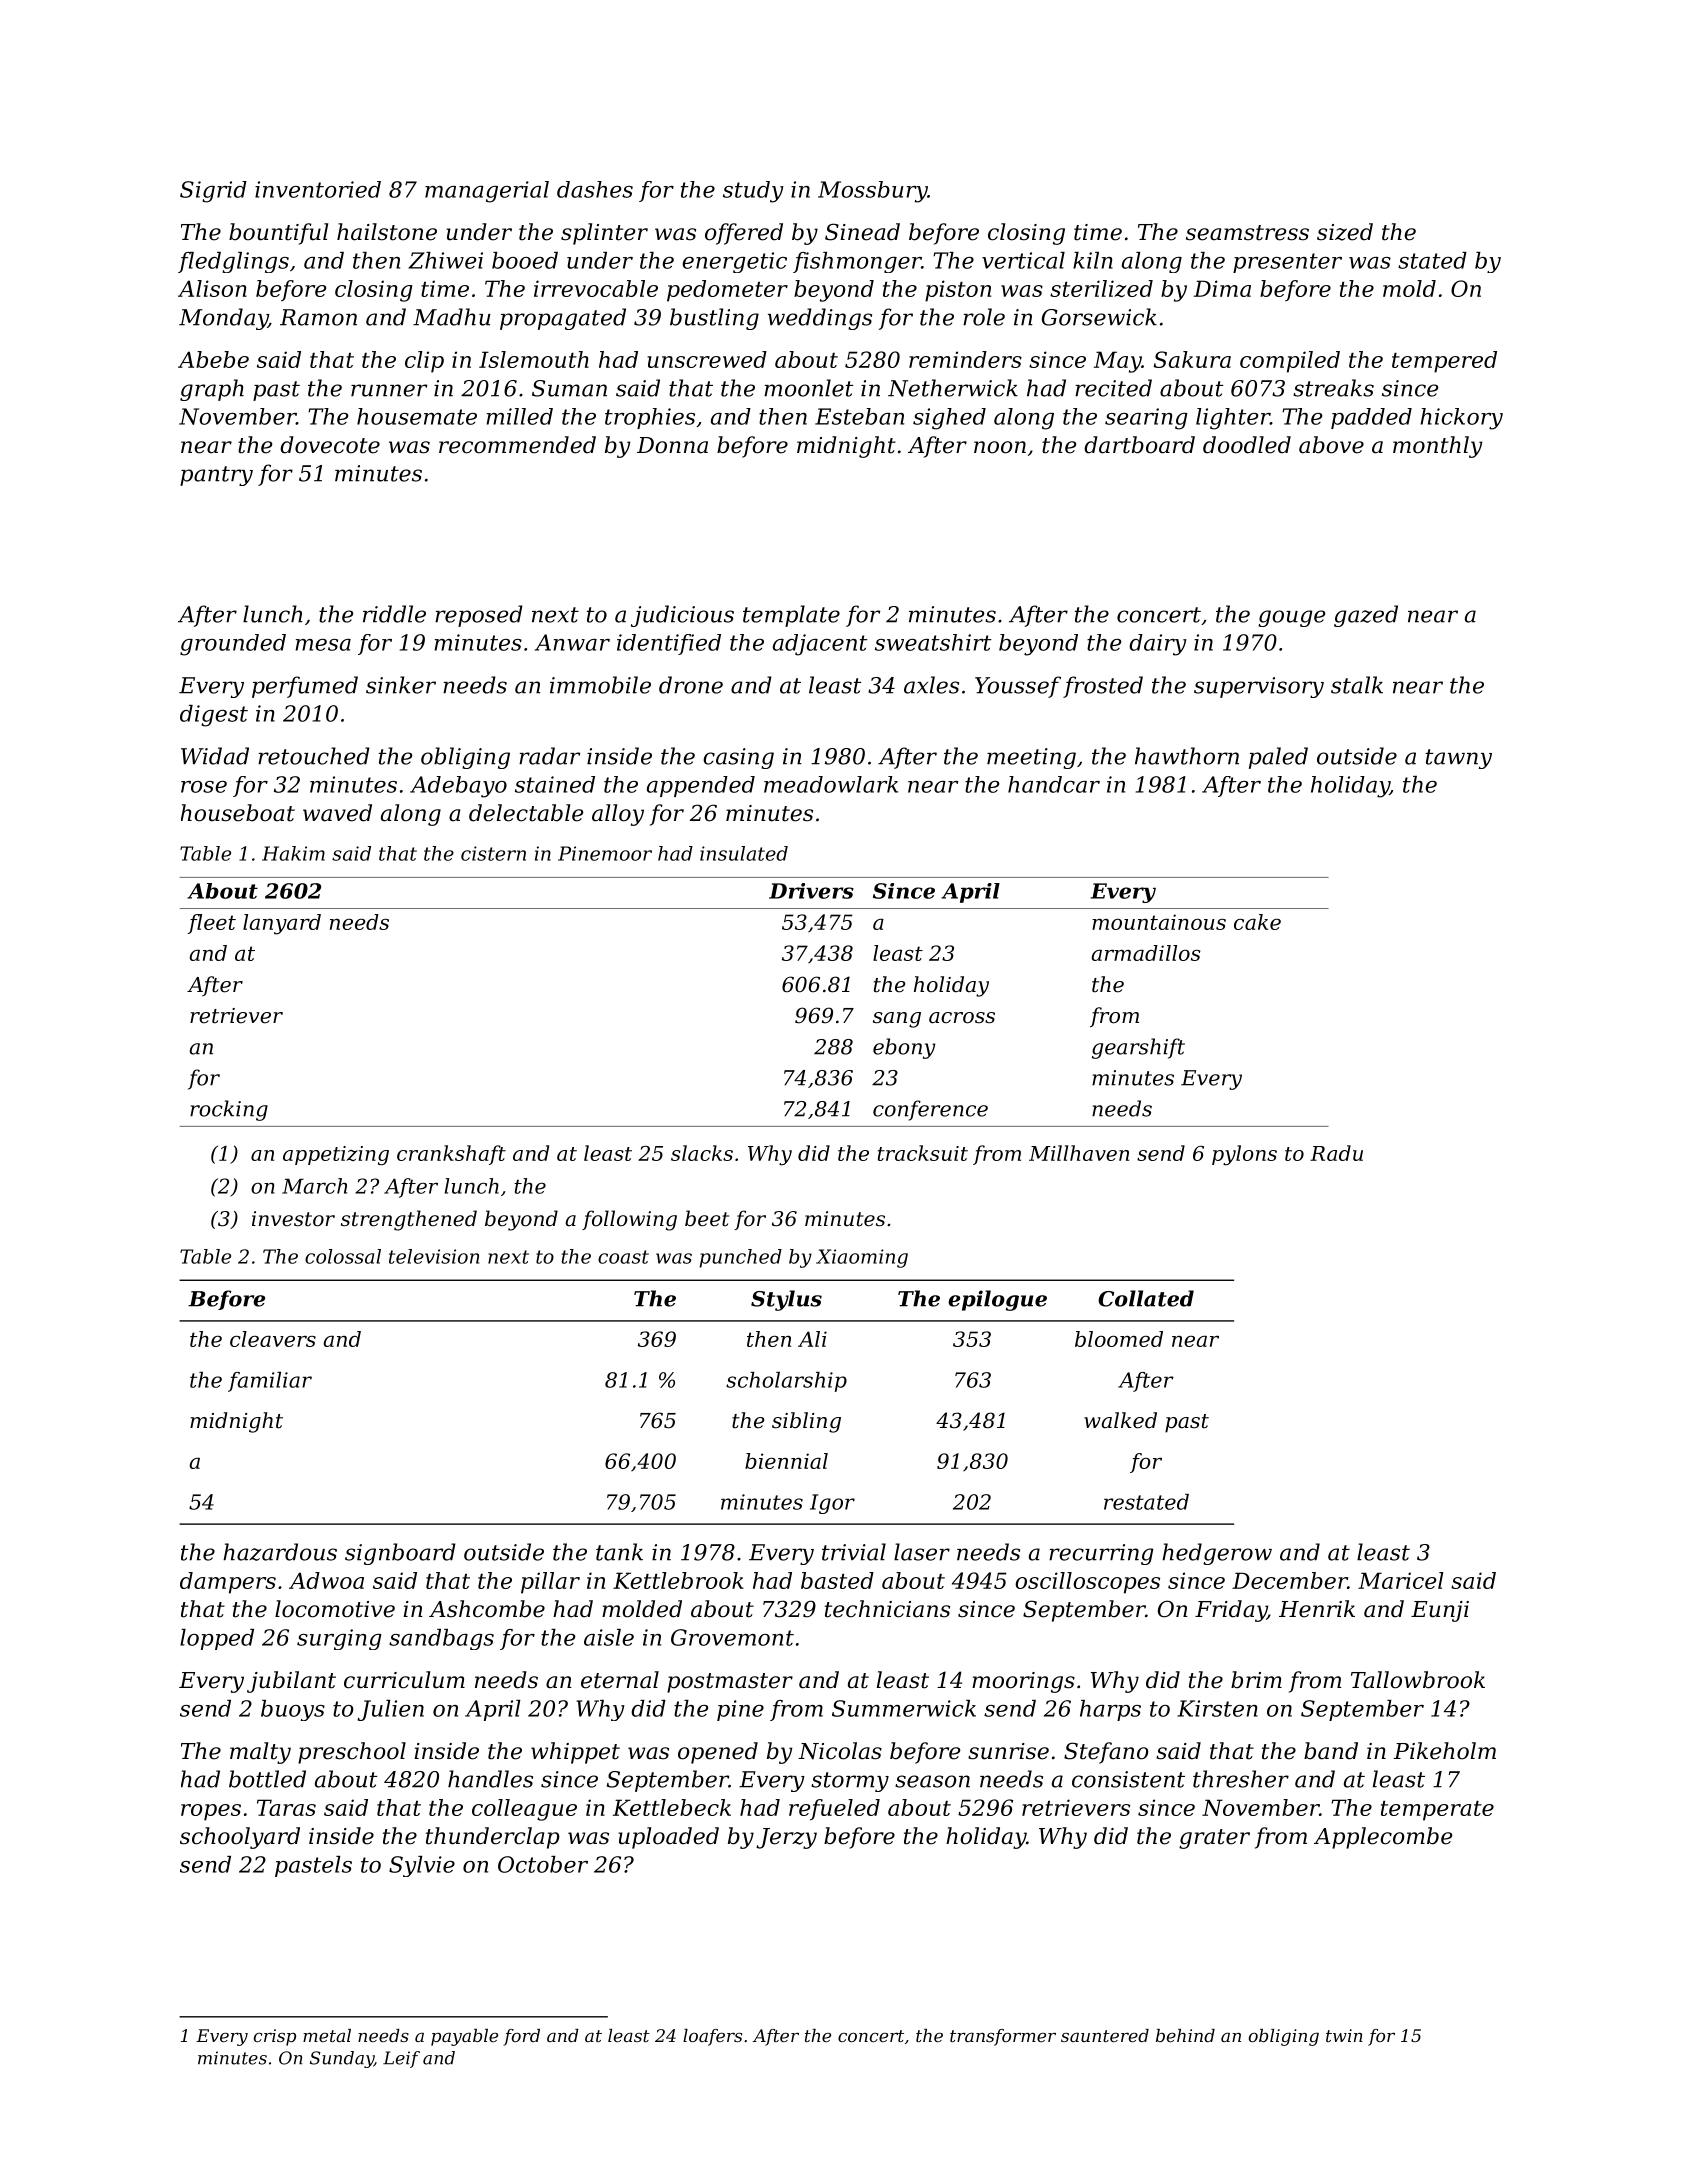 The image size is (1683, 2178). Describe the element at coordinates (434, 1256) in the screenshot. I see `television` at that location.
